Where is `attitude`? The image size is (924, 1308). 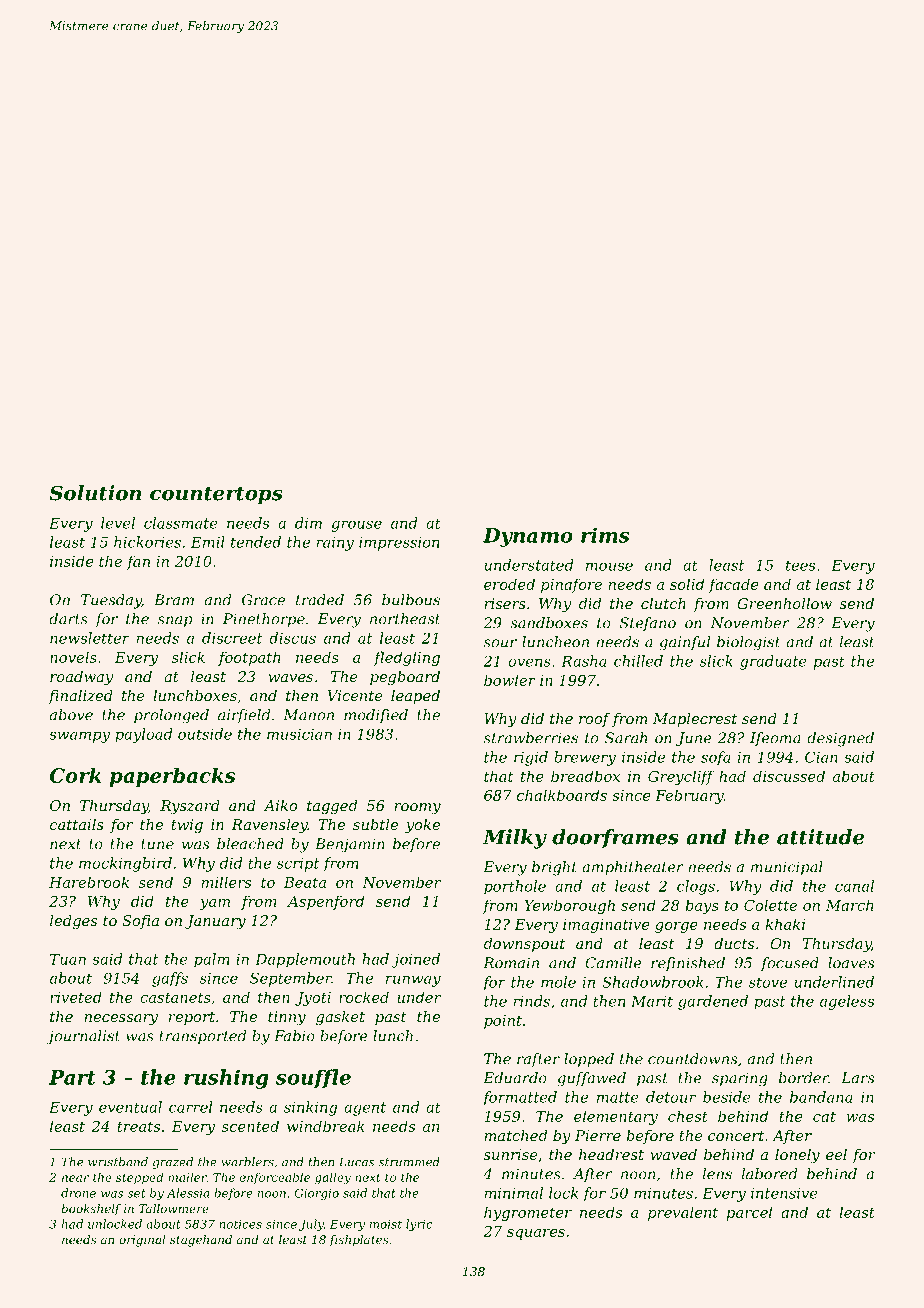 attitude is located at coordinates (820, 837).
